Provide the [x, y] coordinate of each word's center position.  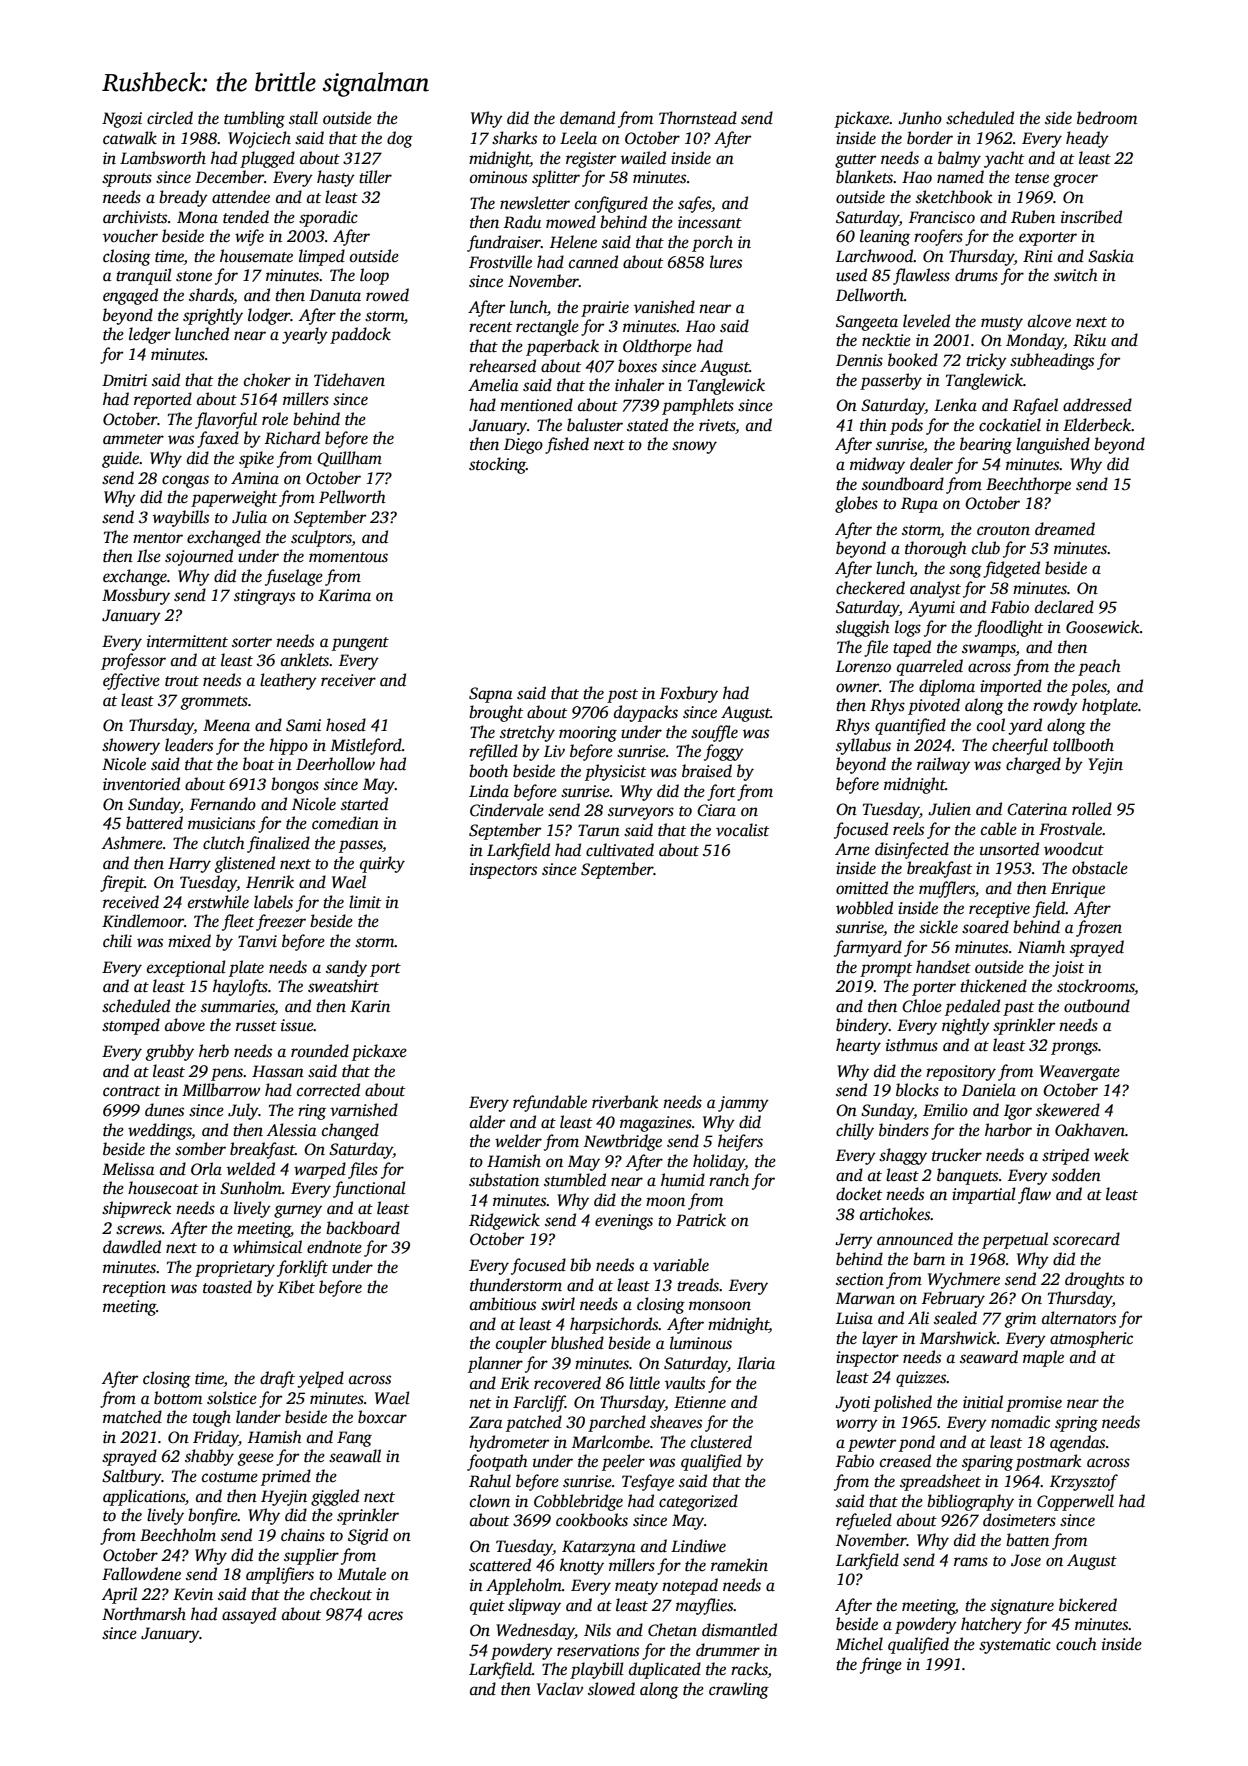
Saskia [1111, 256]
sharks [514, 138]
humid [683, 1180]
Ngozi [122, 120]
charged [1033, 765]
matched [132, 1417]
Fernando [223, 804]
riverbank [625, 1102]
